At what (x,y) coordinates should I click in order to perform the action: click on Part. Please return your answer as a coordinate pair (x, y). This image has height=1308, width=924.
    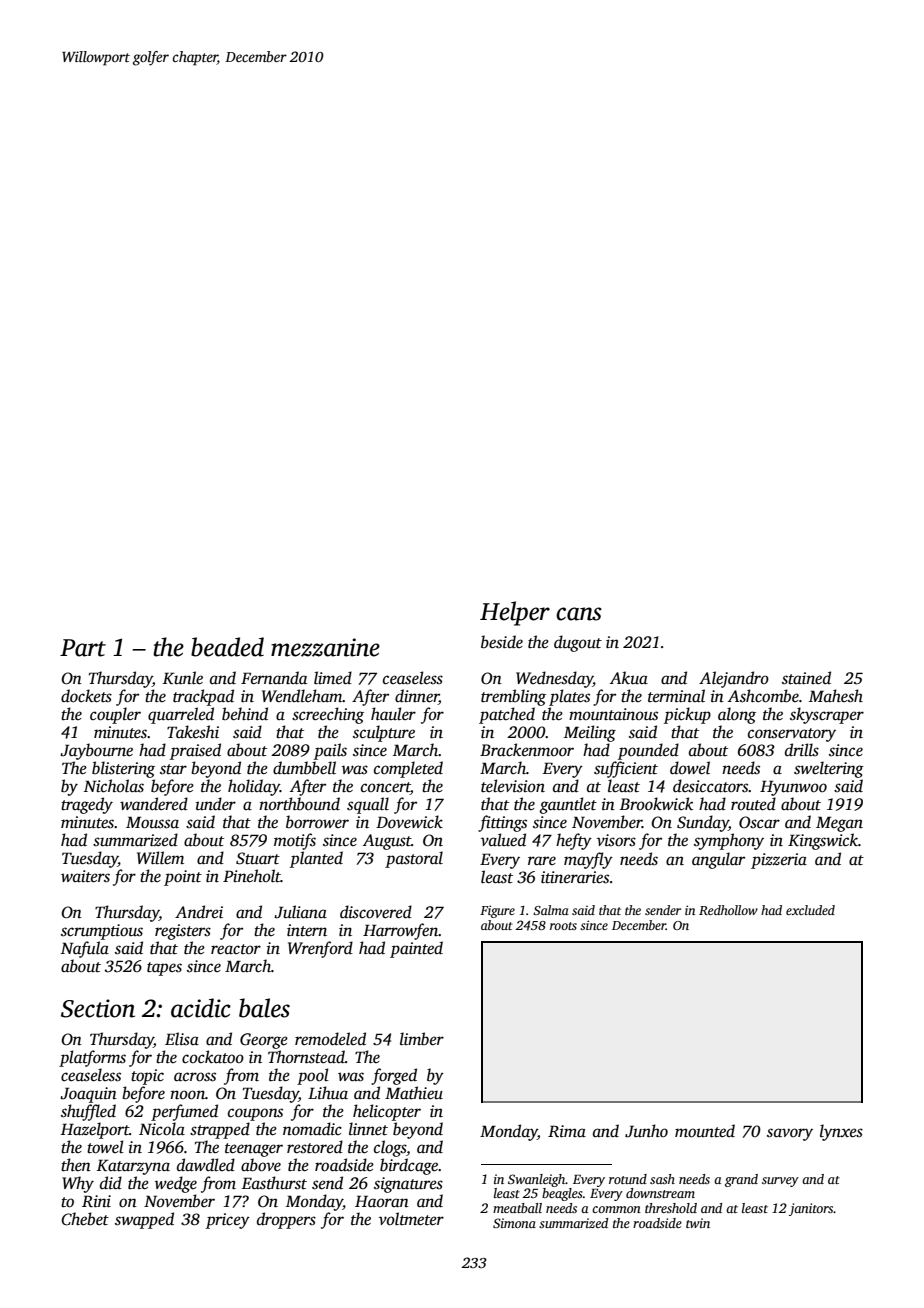
    Looking at the image, I should click on (83, 648).
